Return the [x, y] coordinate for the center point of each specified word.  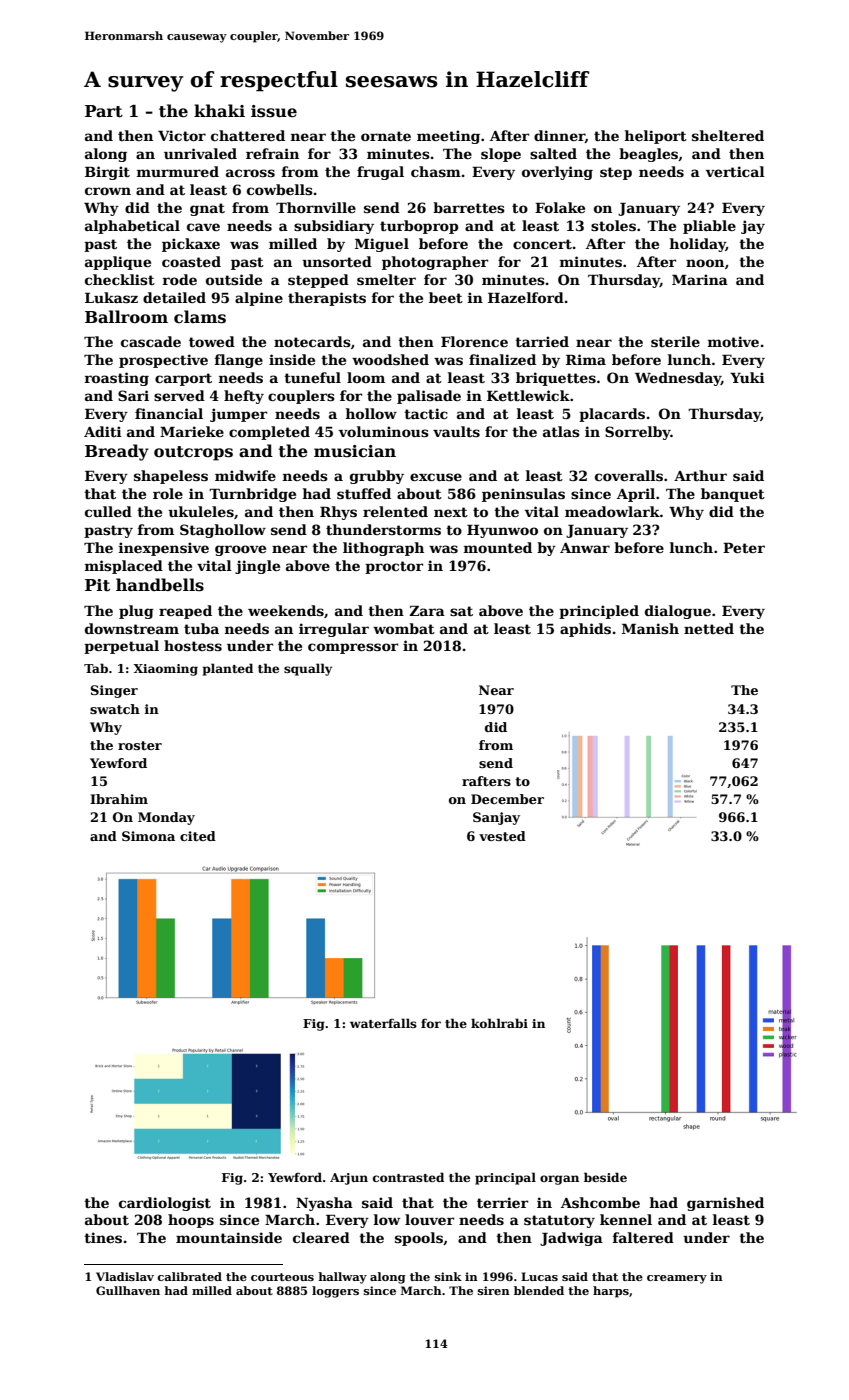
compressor [353, 648]
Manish [650, 628]
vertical [735, 171]
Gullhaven [128, 1290]
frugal [380, 173]
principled [599, 612]
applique [118, 263]
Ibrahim [119, 799]
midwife [245, 475]
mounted [497, 547]
